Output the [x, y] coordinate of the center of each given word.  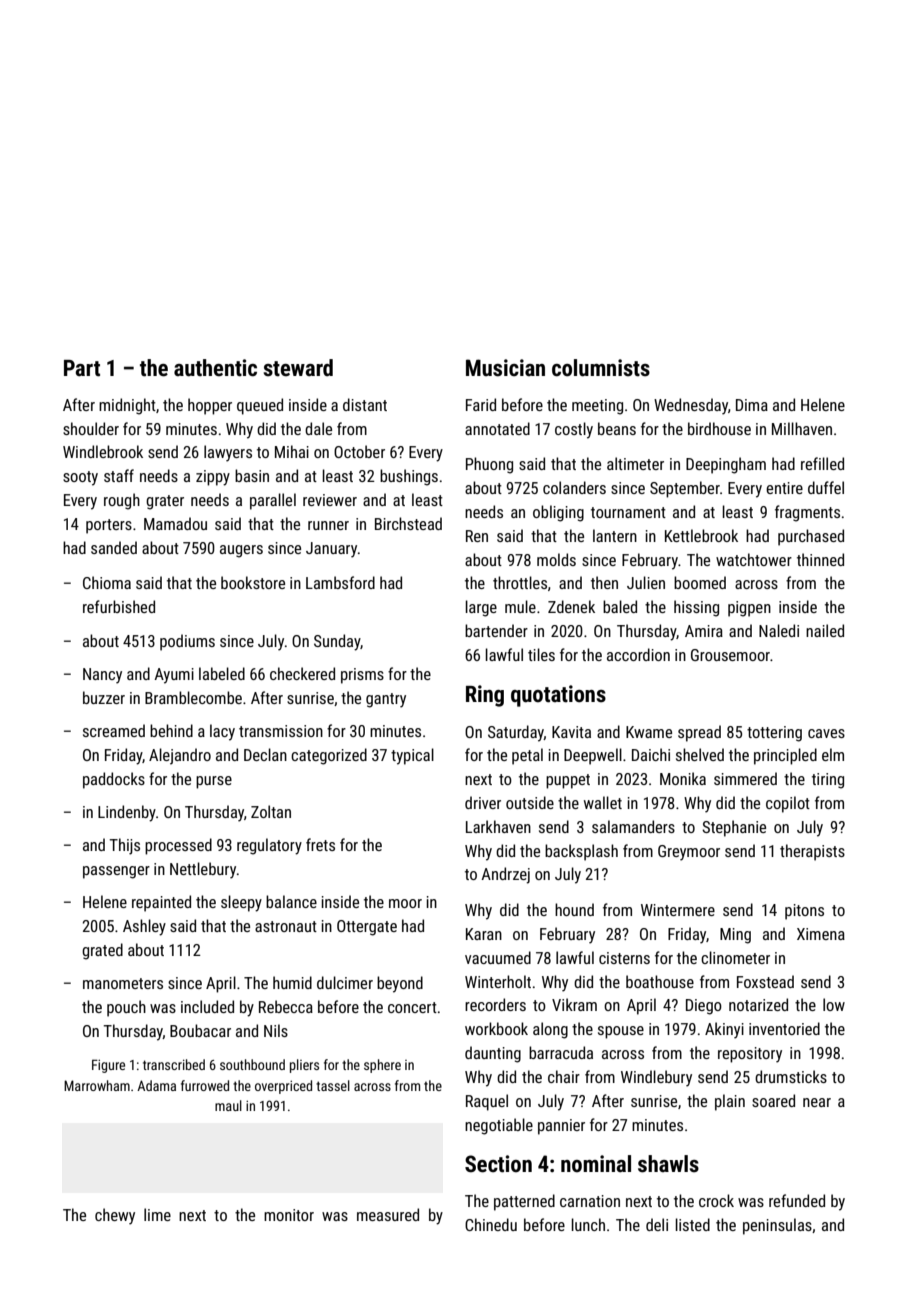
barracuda [561, 1052]
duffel [826, 487]
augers [241, 551]
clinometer [735, 957]
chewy [115, 1216]
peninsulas [777, 1226]
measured [388, 1214]
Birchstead [408, 523]
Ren [477, 536]
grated [102, 951]
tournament [628, 512]
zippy [213, 478]
